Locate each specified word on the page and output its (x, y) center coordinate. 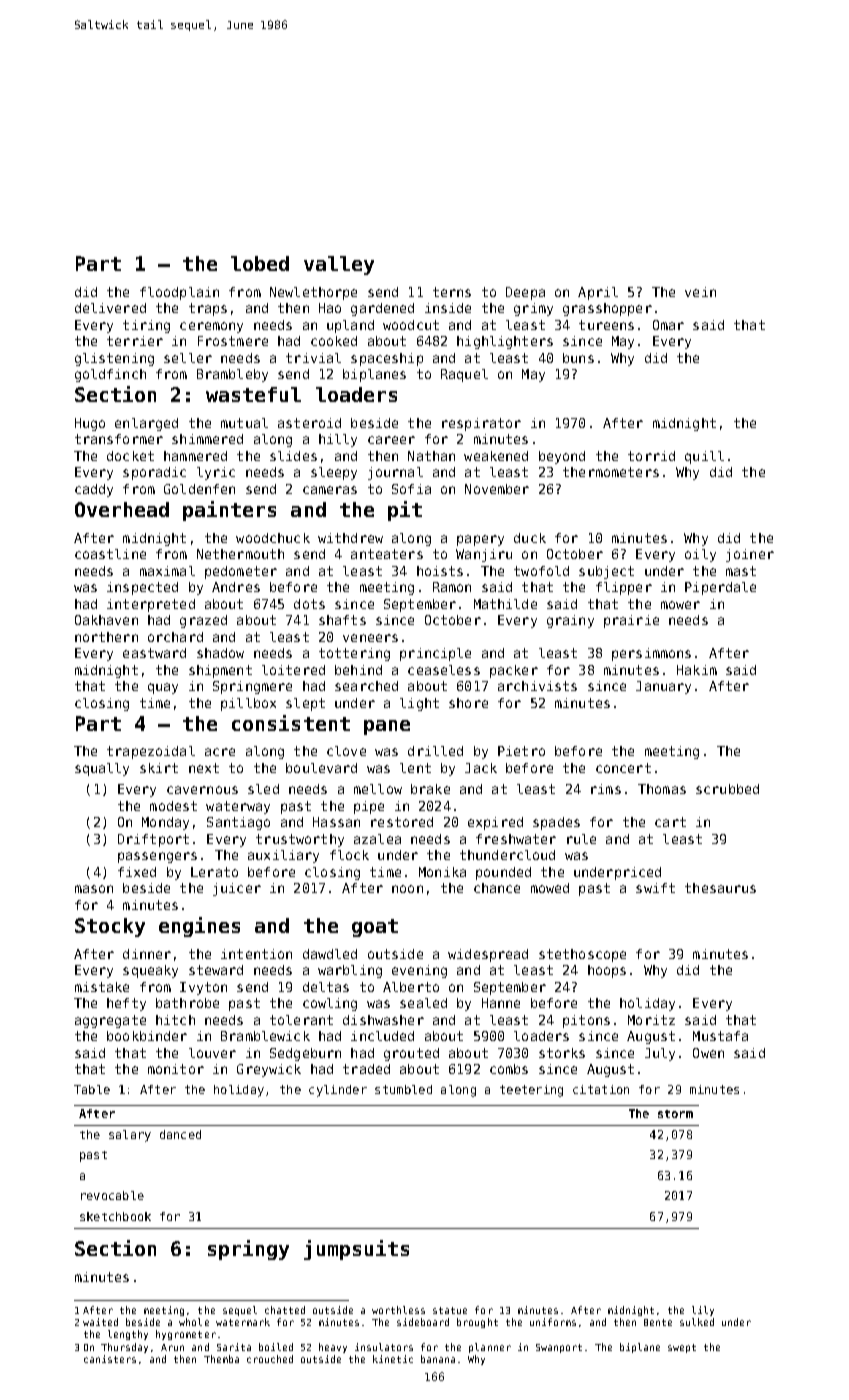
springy (248, 1250)
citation (601, 1089)
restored (402, 822)
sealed (423, 1003)
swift (655, 888)
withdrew (350, 538)
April (598, 293)
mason (94, 889)
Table (92, 1089)
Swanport (559, 1348)
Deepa (525, 293)
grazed (203, 621)
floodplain (179, 293)
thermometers (611, 472)
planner (490, 1348)
